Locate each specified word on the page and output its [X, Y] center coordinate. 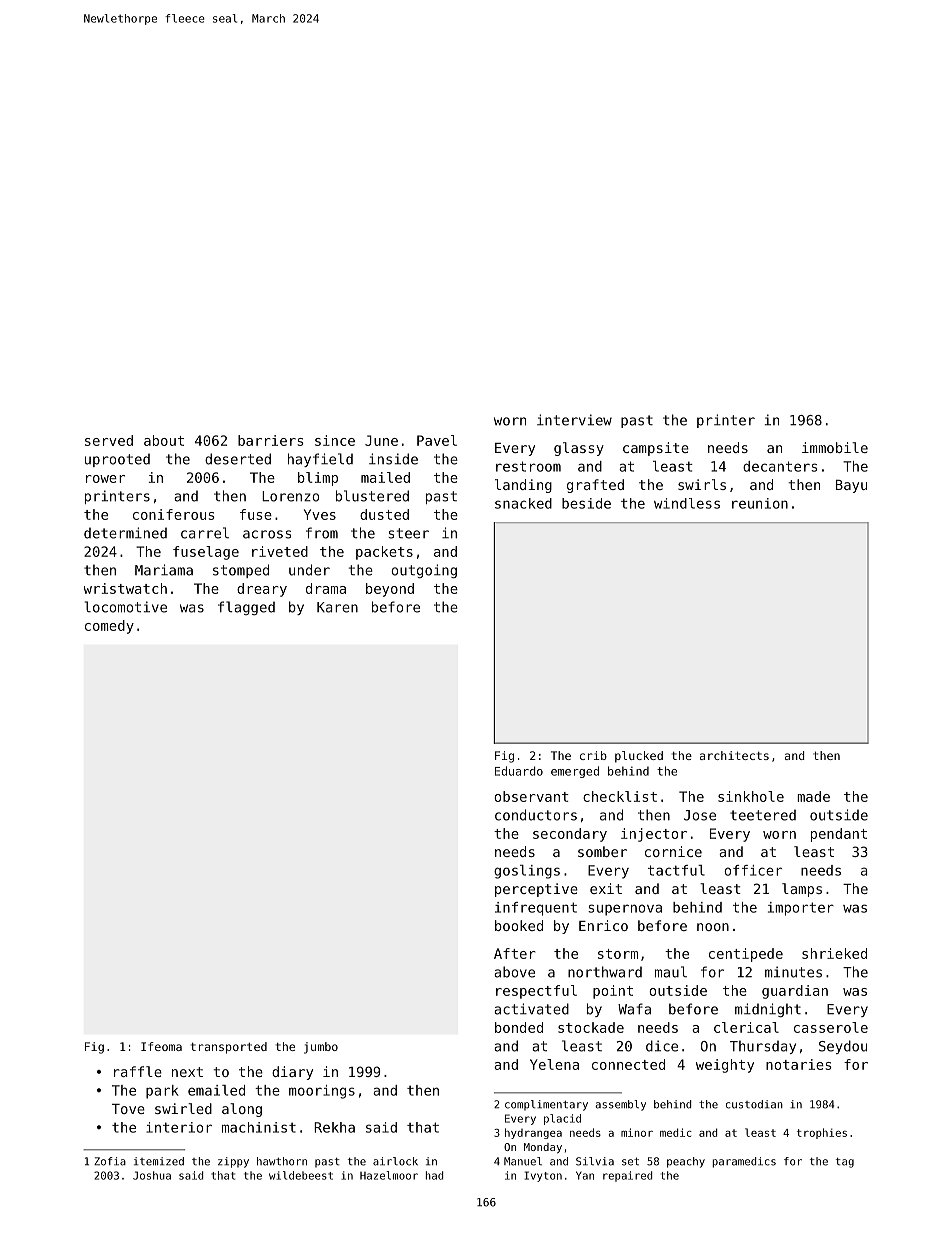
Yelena [554, 1064]
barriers [271, 440]
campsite [656, 449]
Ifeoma [161, 1046]
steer [408, 533]
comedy [109, 627]
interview [574, 420]
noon [713, 927]
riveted [280, 551]
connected [628, 1064]
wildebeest [301, 1175]
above [514, 972]
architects [734, 755]
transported [229, 1048]
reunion [760, 503]
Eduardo [519, 771]
